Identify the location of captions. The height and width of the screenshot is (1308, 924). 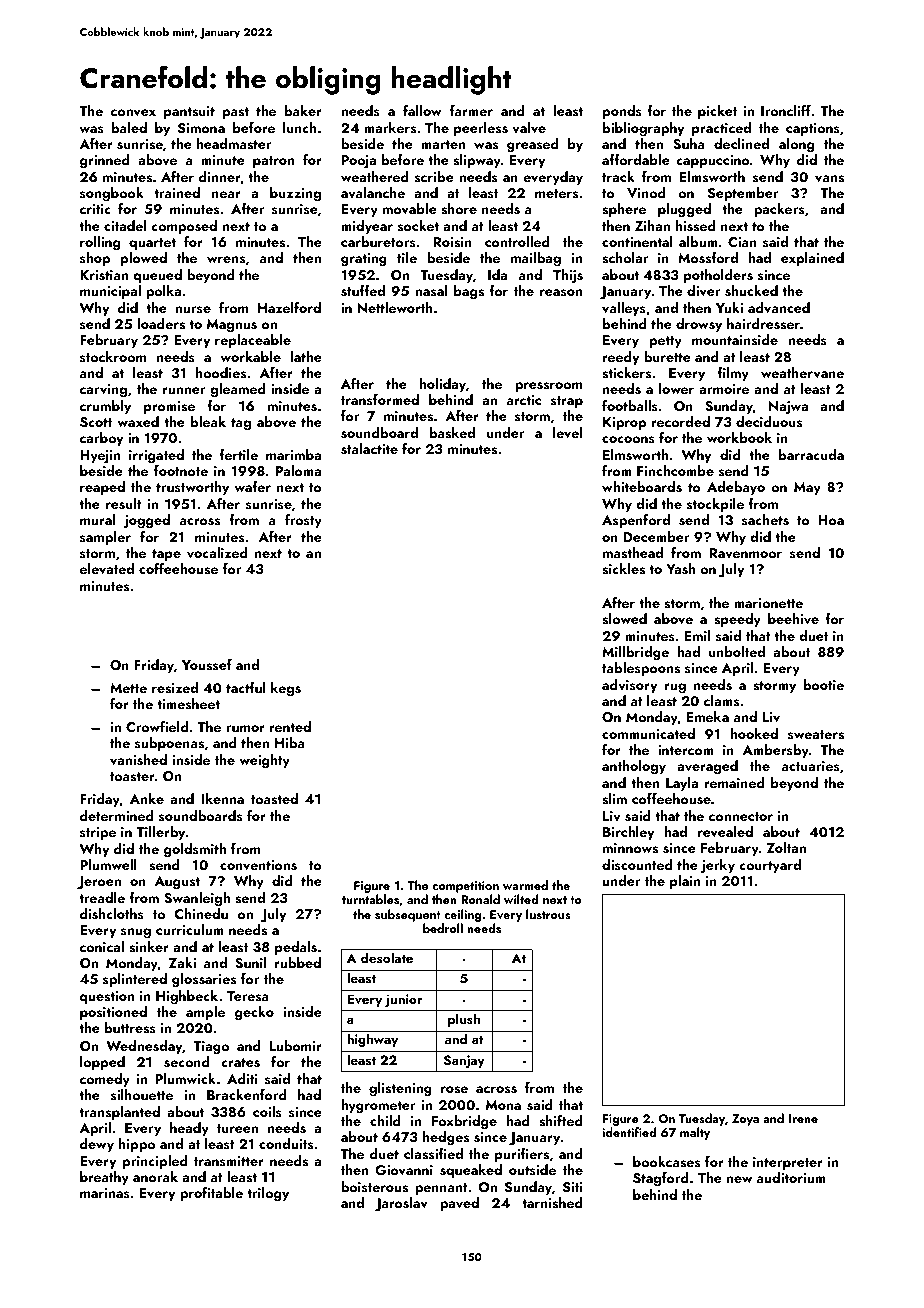
(813, 129).
